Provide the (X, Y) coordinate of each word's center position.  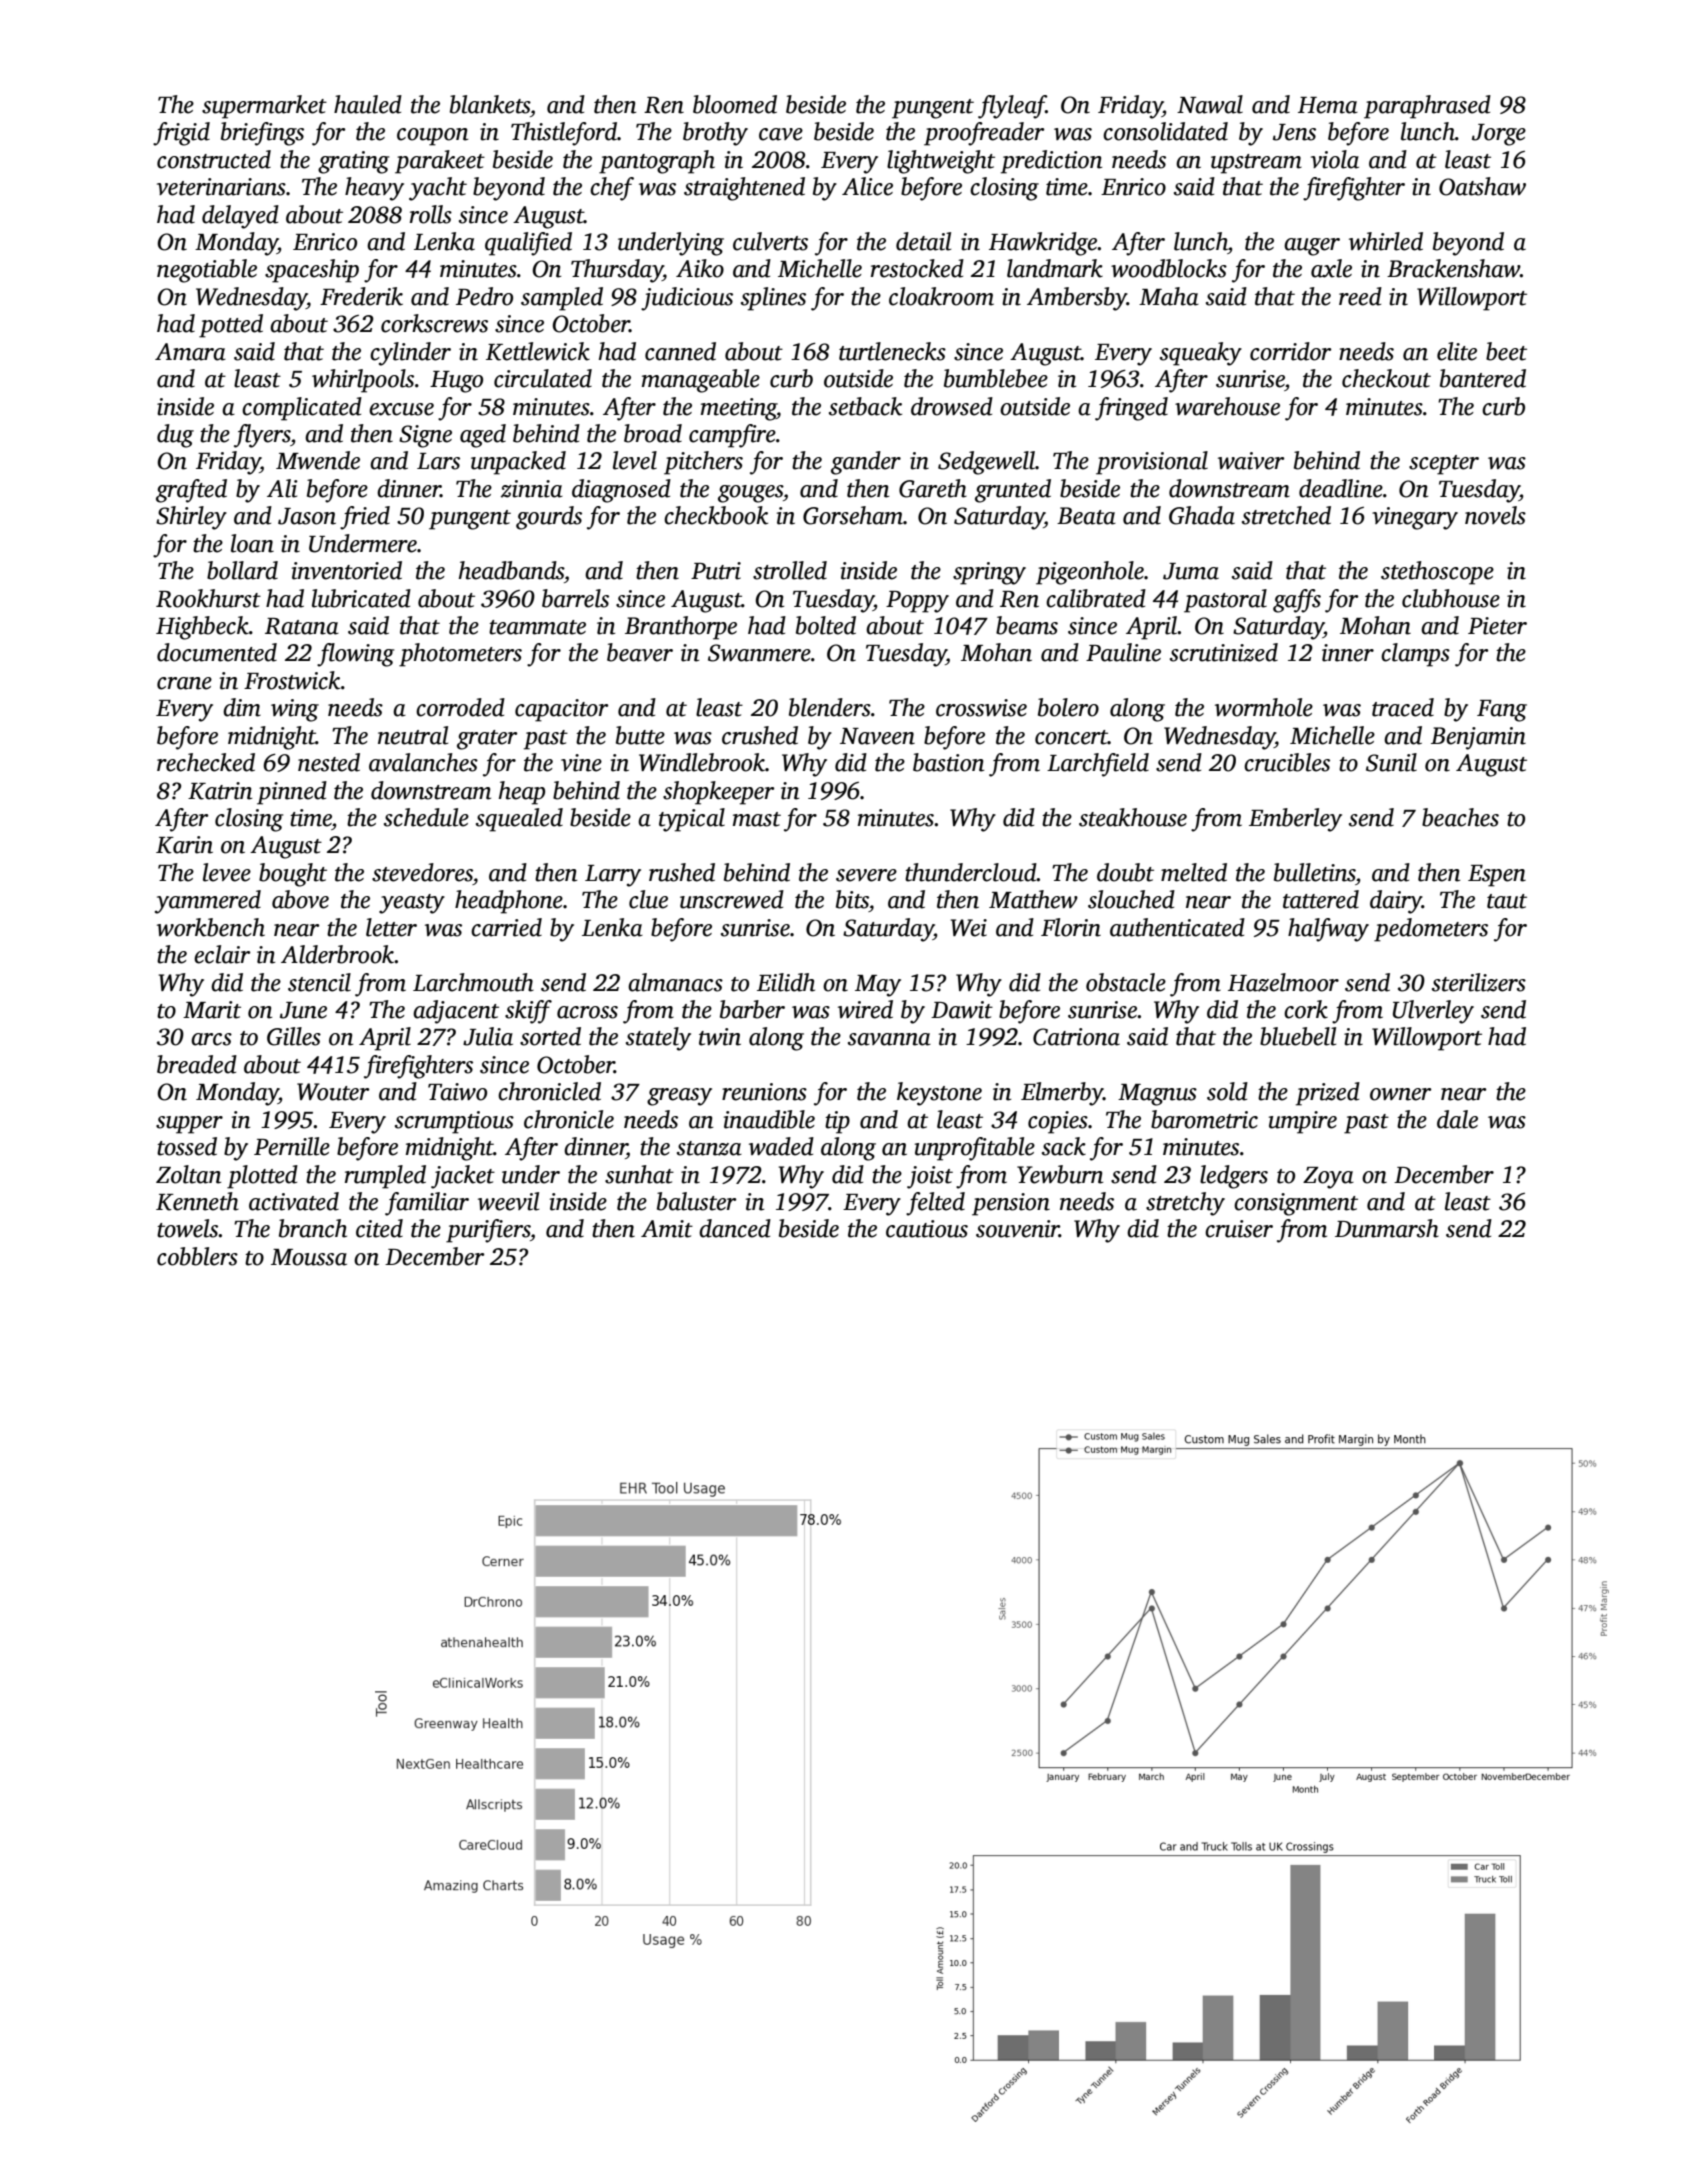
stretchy (1185, 1204)
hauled (368, 104)
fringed (1131, 409)
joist (930, 1177)
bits (852, 899)
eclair (222, 954)
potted (231, 326)
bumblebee (996, 378)
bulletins (1315, 872)
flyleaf (1012, 107)
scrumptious (454, 1122)
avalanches (423, 762)
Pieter (1497, 626)
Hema (1328, 105)
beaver (640, 652)
